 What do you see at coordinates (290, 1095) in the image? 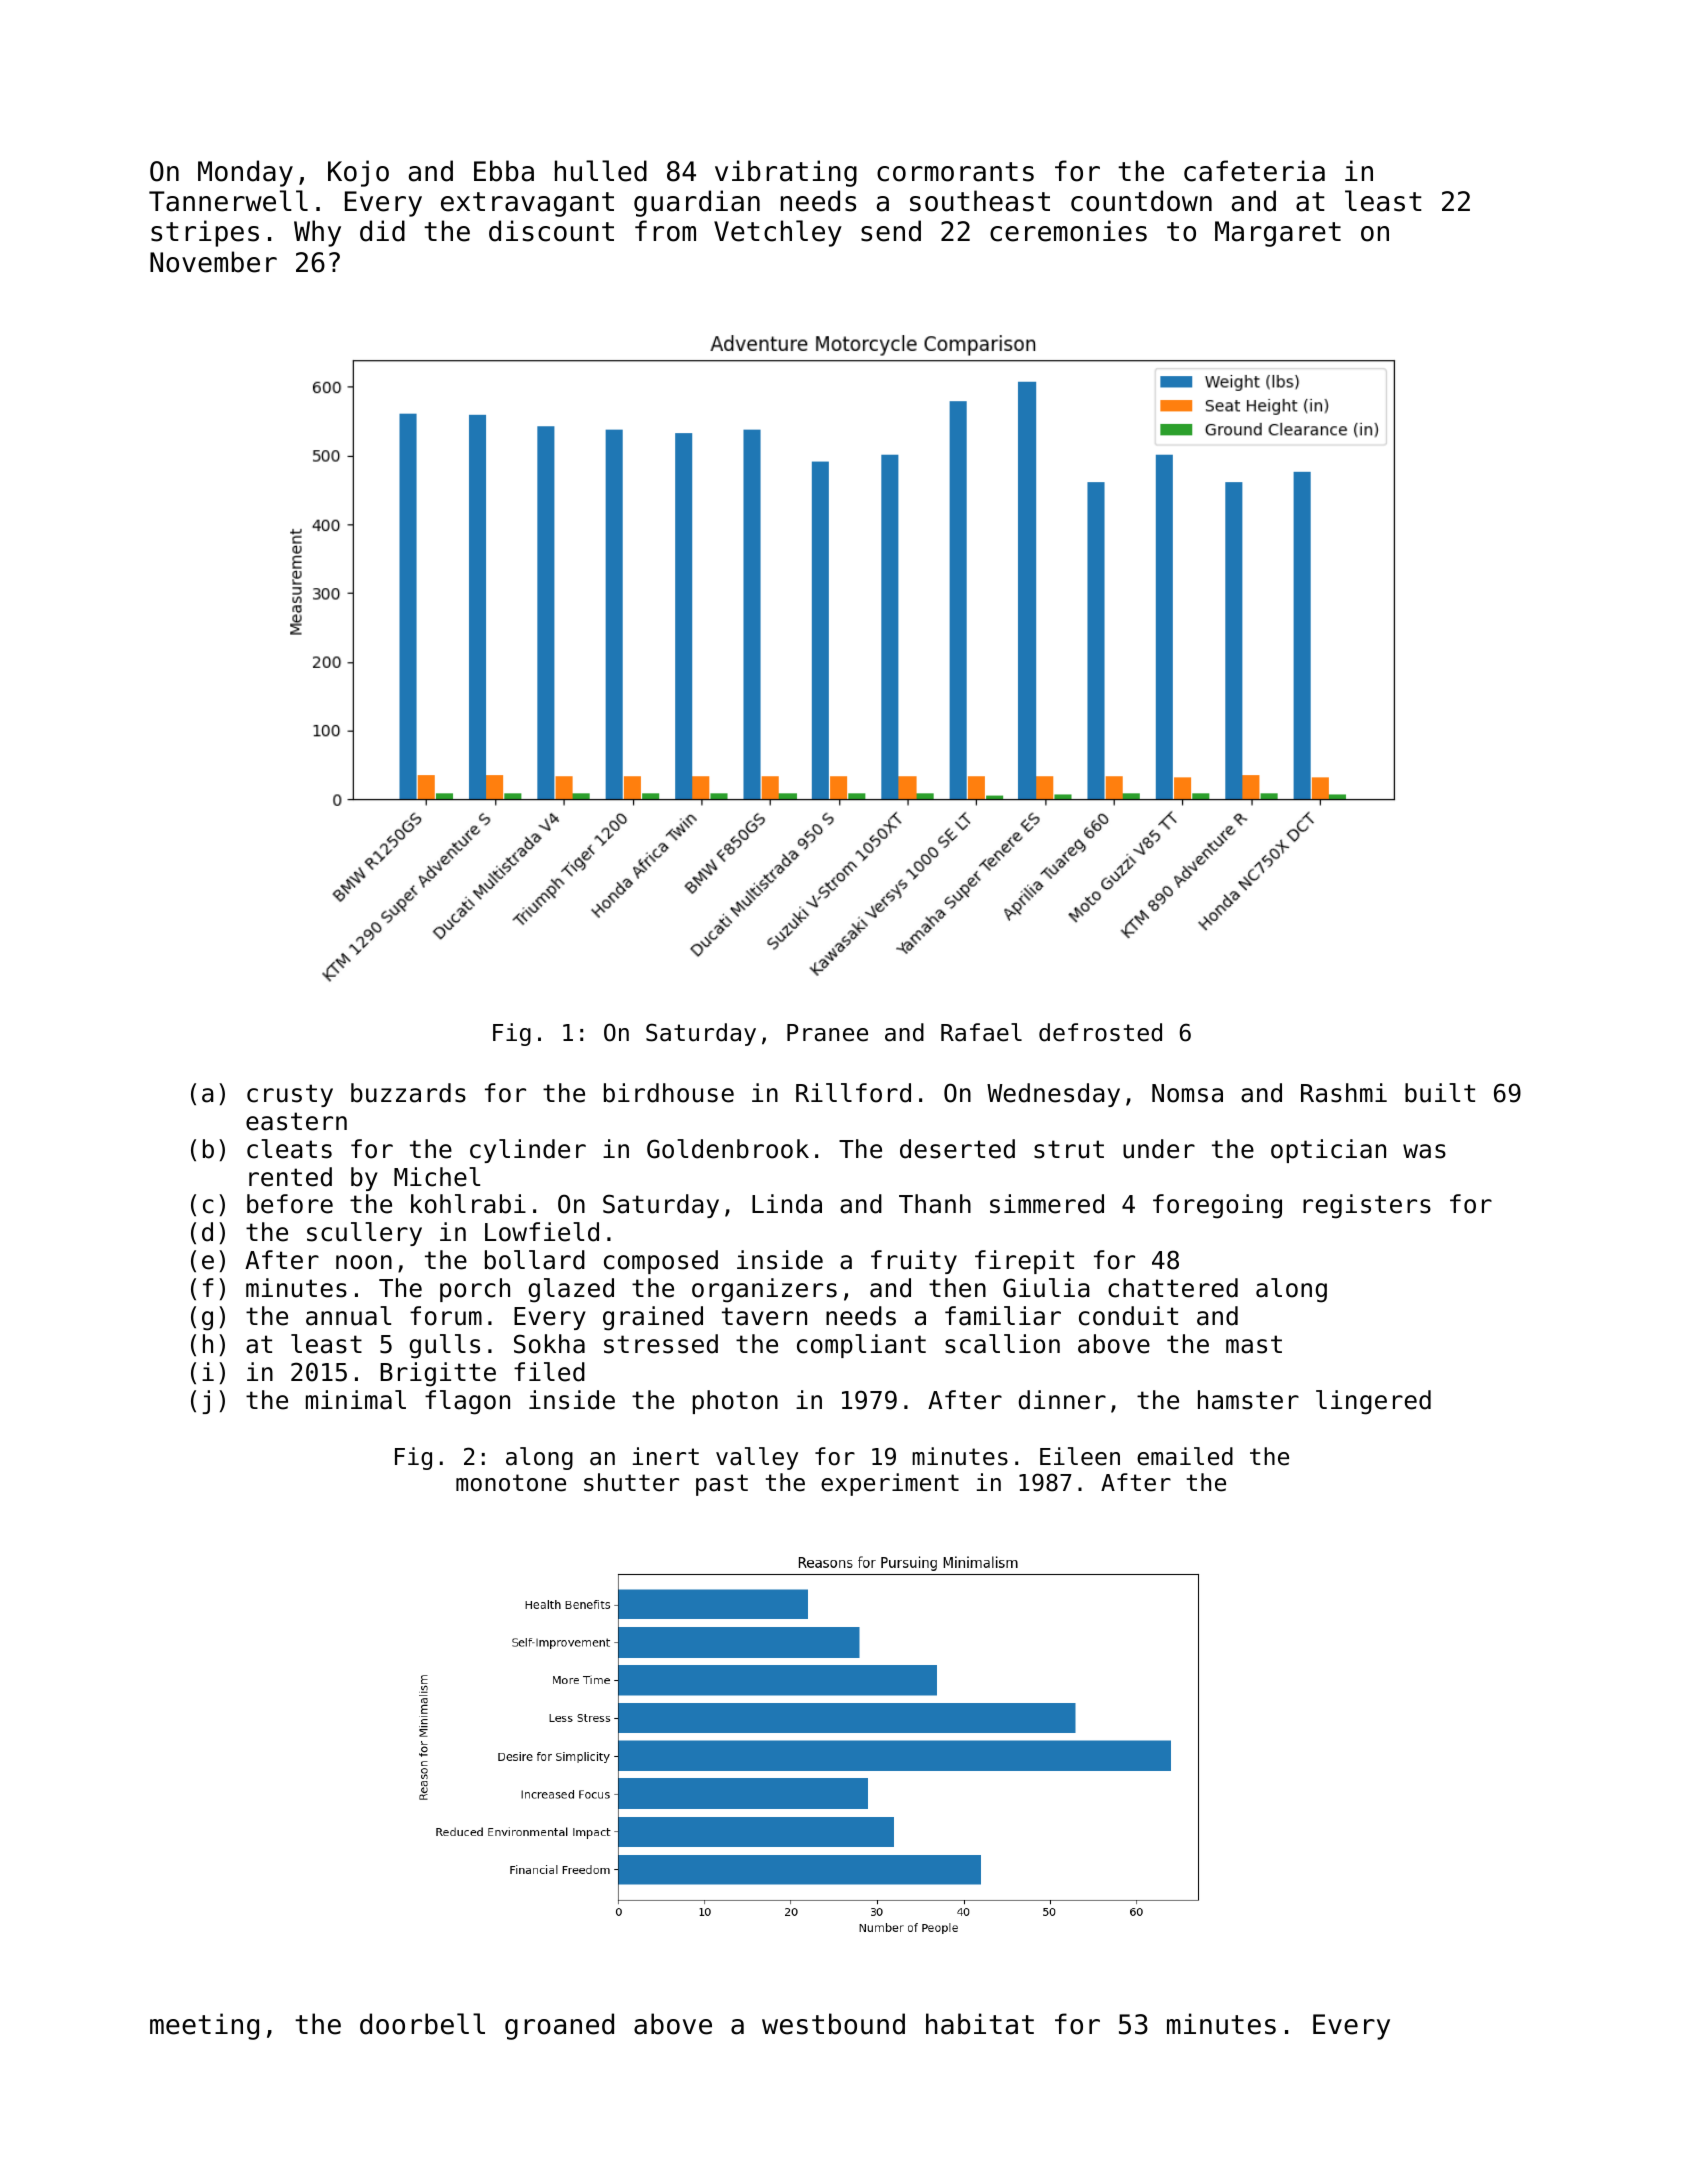
I see `crusty` at bounding box center [290, 1095].
